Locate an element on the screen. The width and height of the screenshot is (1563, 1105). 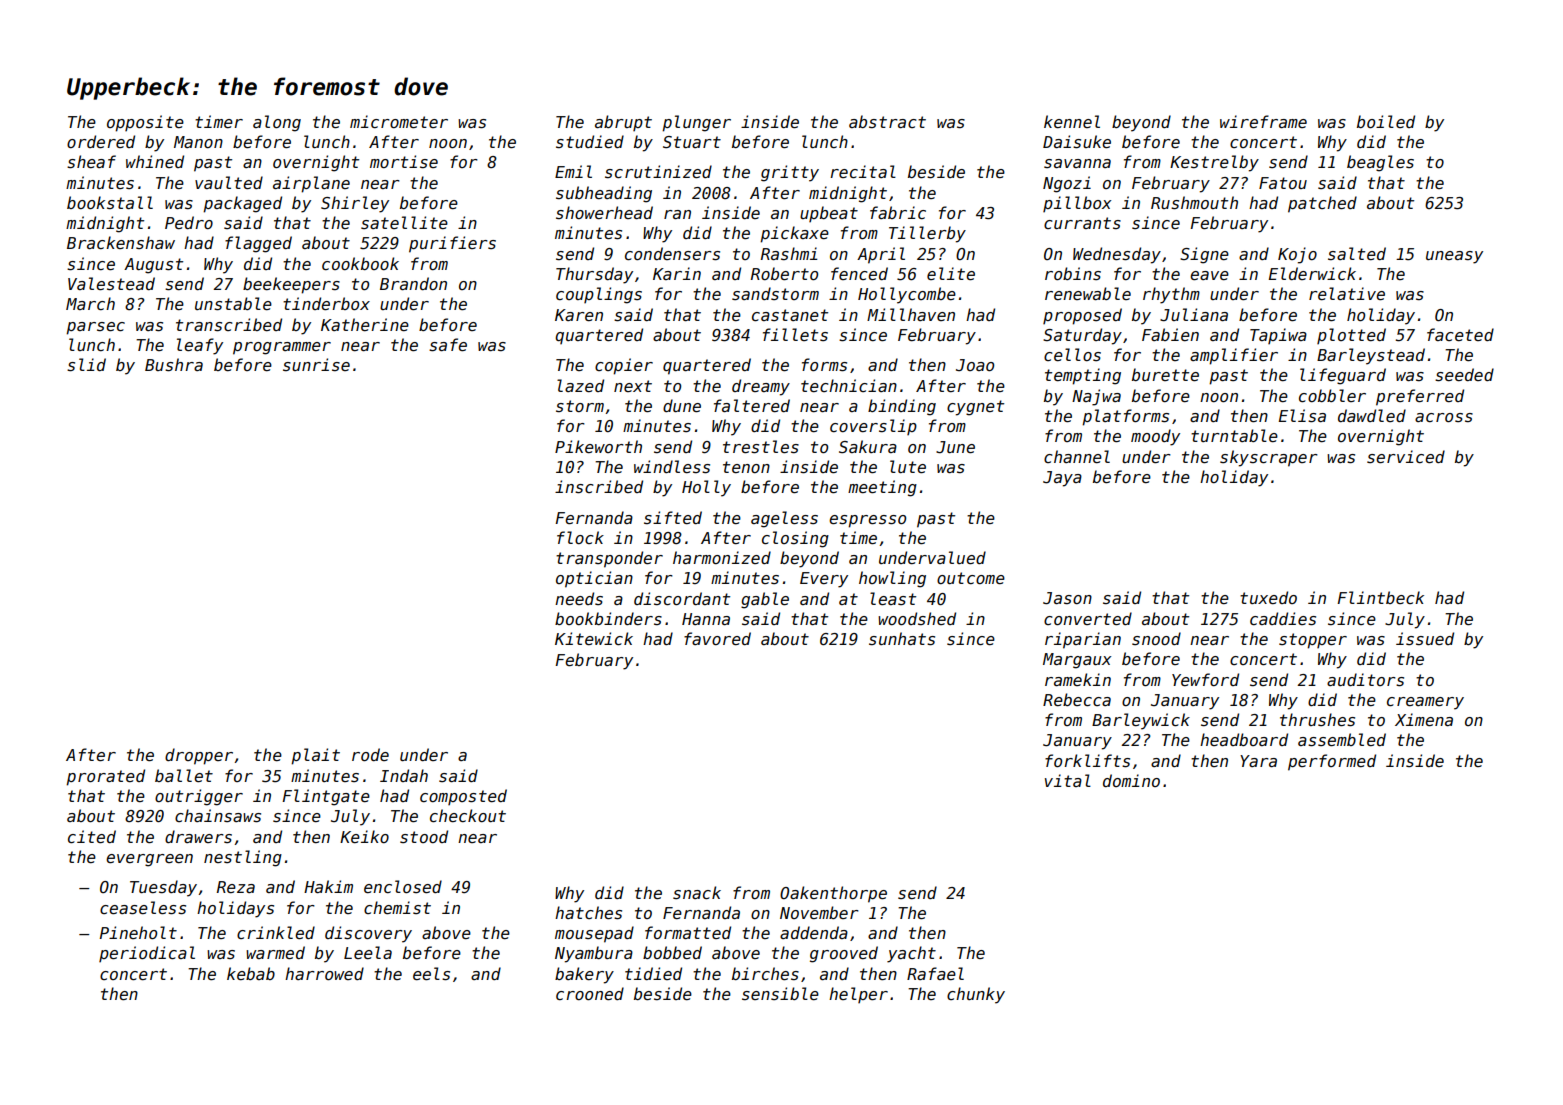
performed is located at coordinates (1332, 762).
